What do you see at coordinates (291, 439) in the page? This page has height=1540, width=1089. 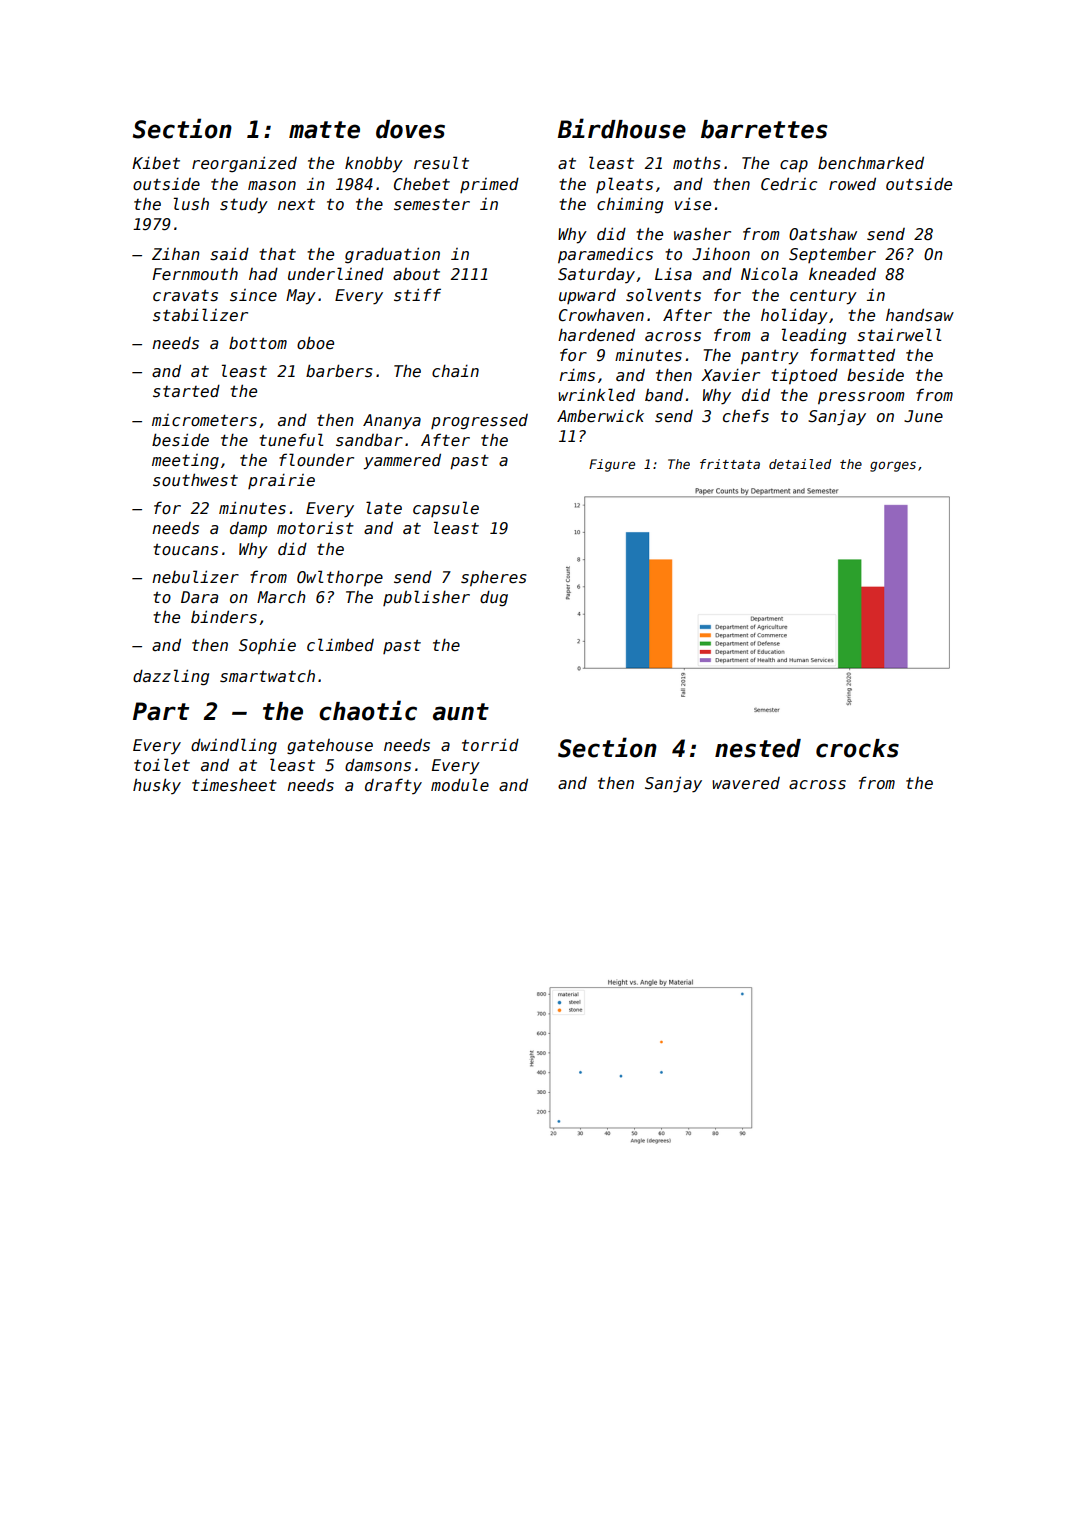 I see `tuneful` at bounding box center [291, 439].
